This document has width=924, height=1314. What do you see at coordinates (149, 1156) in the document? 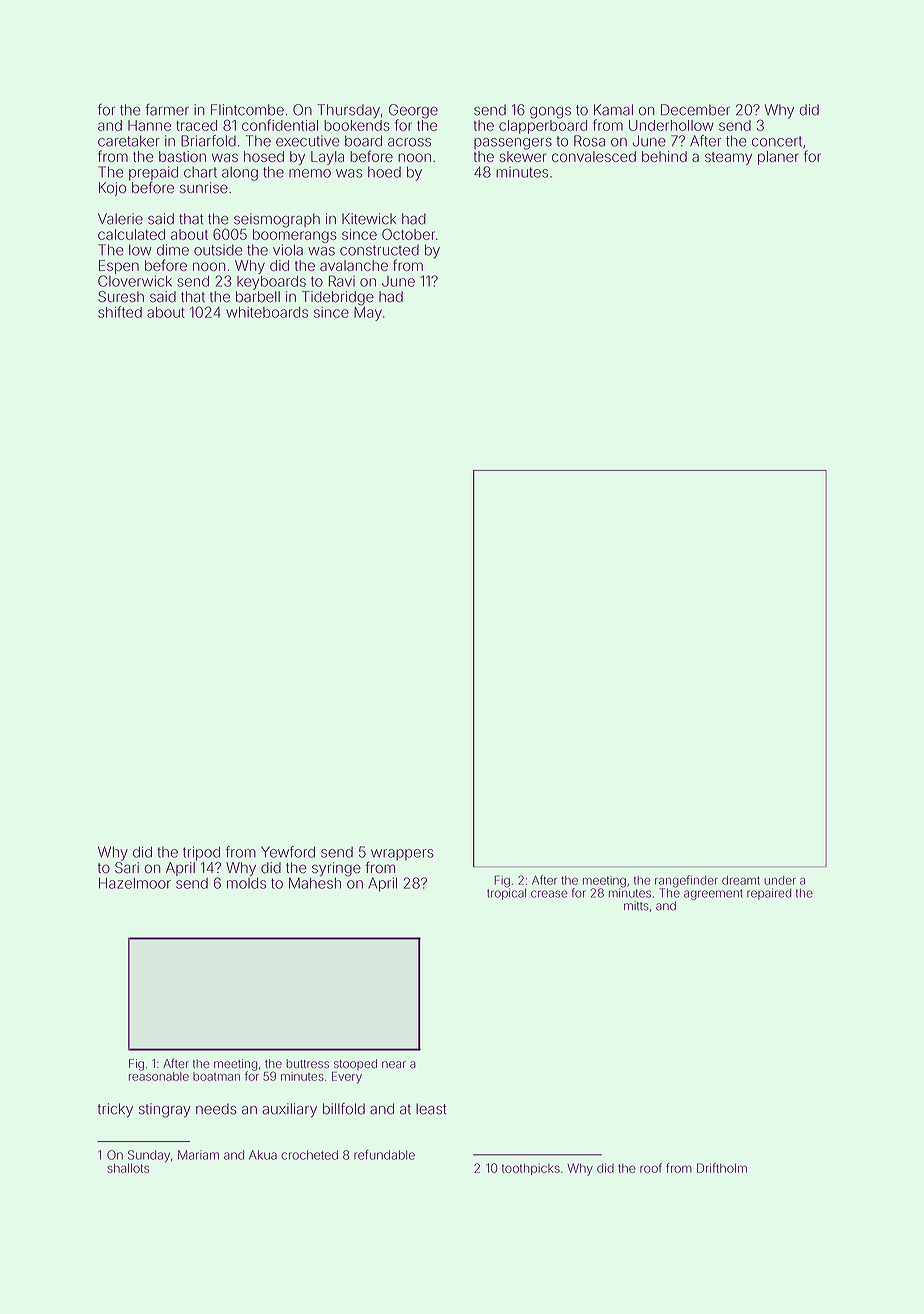
I see `Sunday` at bounding box center [149, 1156].
